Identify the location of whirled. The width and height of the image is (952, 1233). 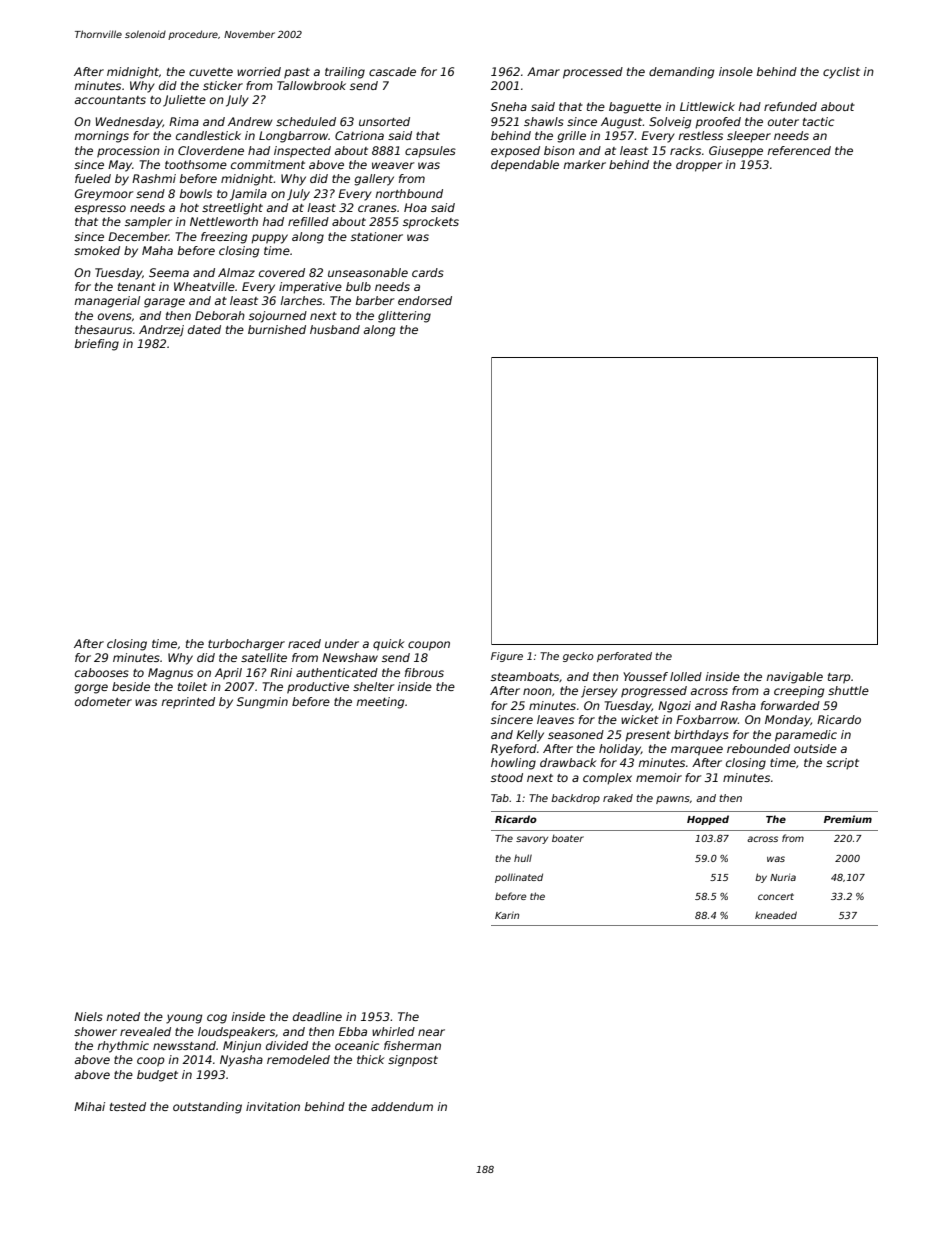
(393, 1031).
